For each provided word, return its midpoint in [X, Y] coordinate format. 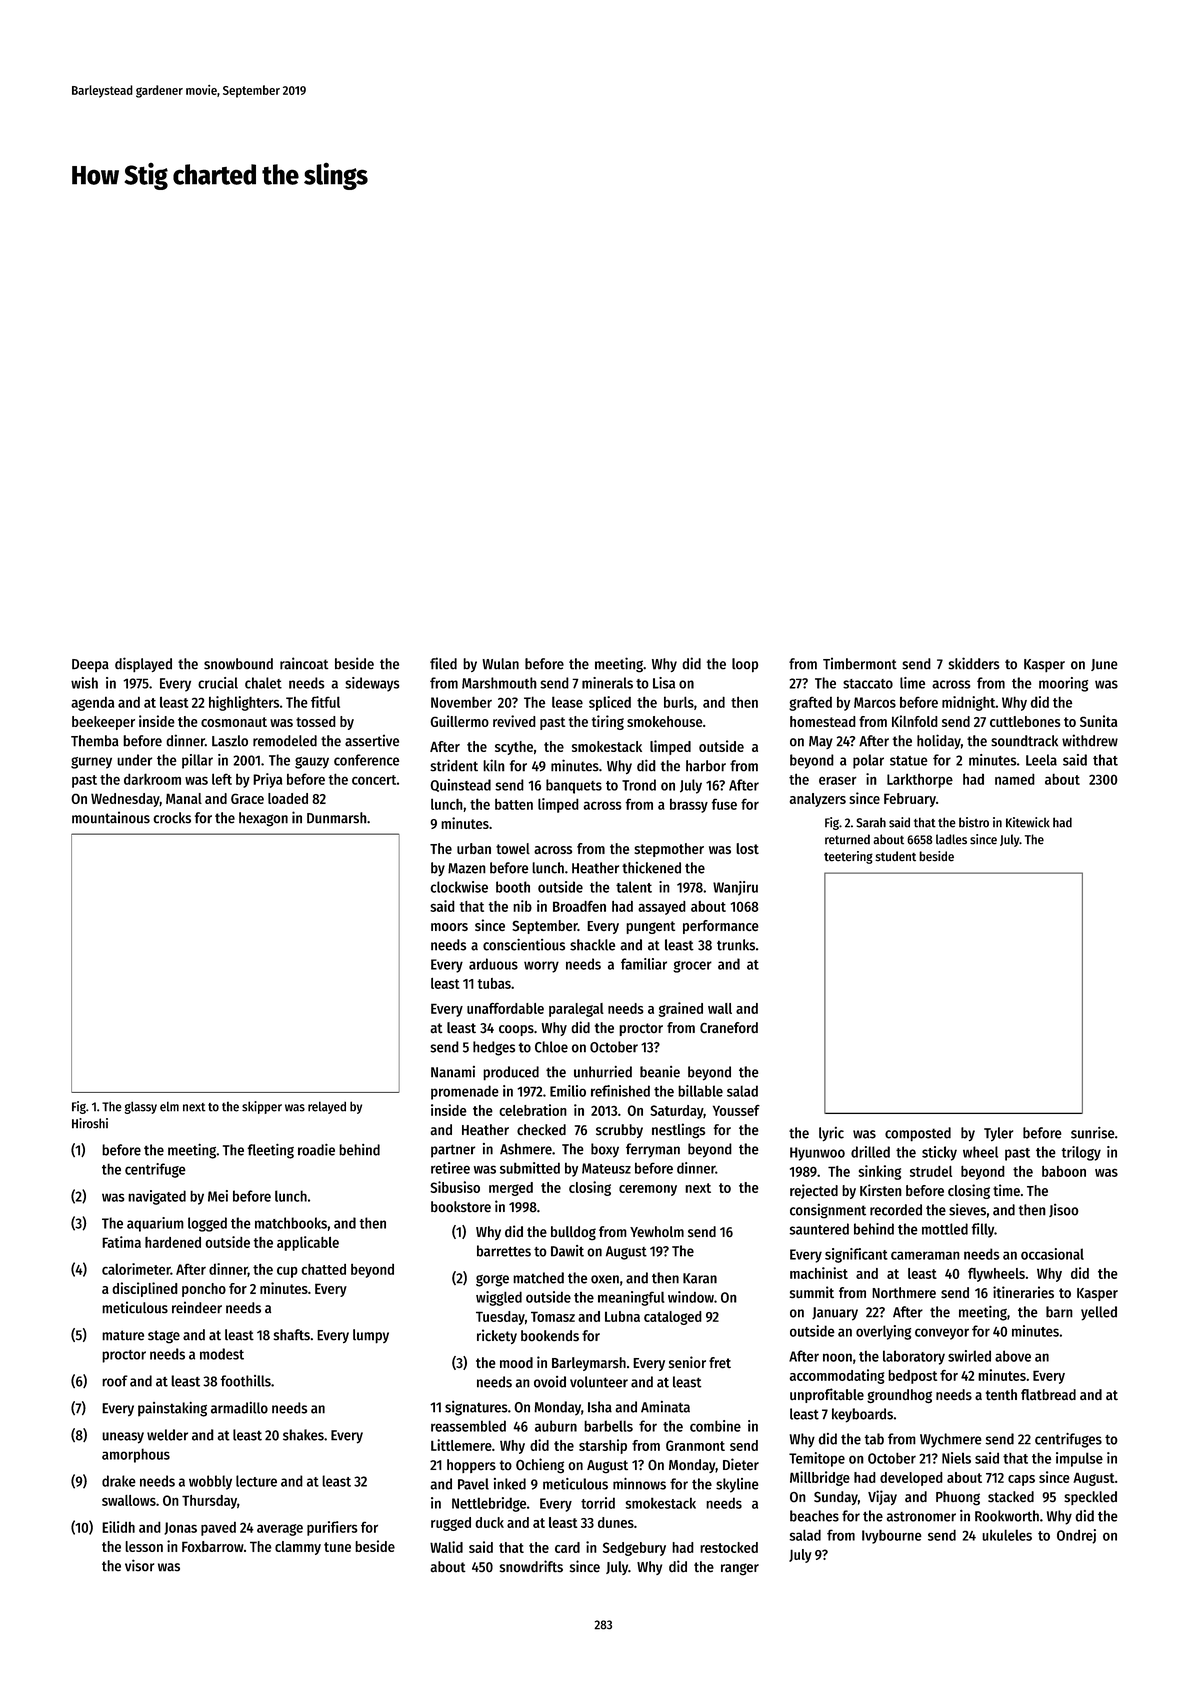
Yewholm [657, 1232]
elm [169, 1106]
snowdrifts [531, 1566]
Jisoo [1064, 1210]
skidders [973, 663]
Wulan [500, 664]
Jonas [180, 1528]
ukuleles [1007, 1535]
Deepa [90, 665]
